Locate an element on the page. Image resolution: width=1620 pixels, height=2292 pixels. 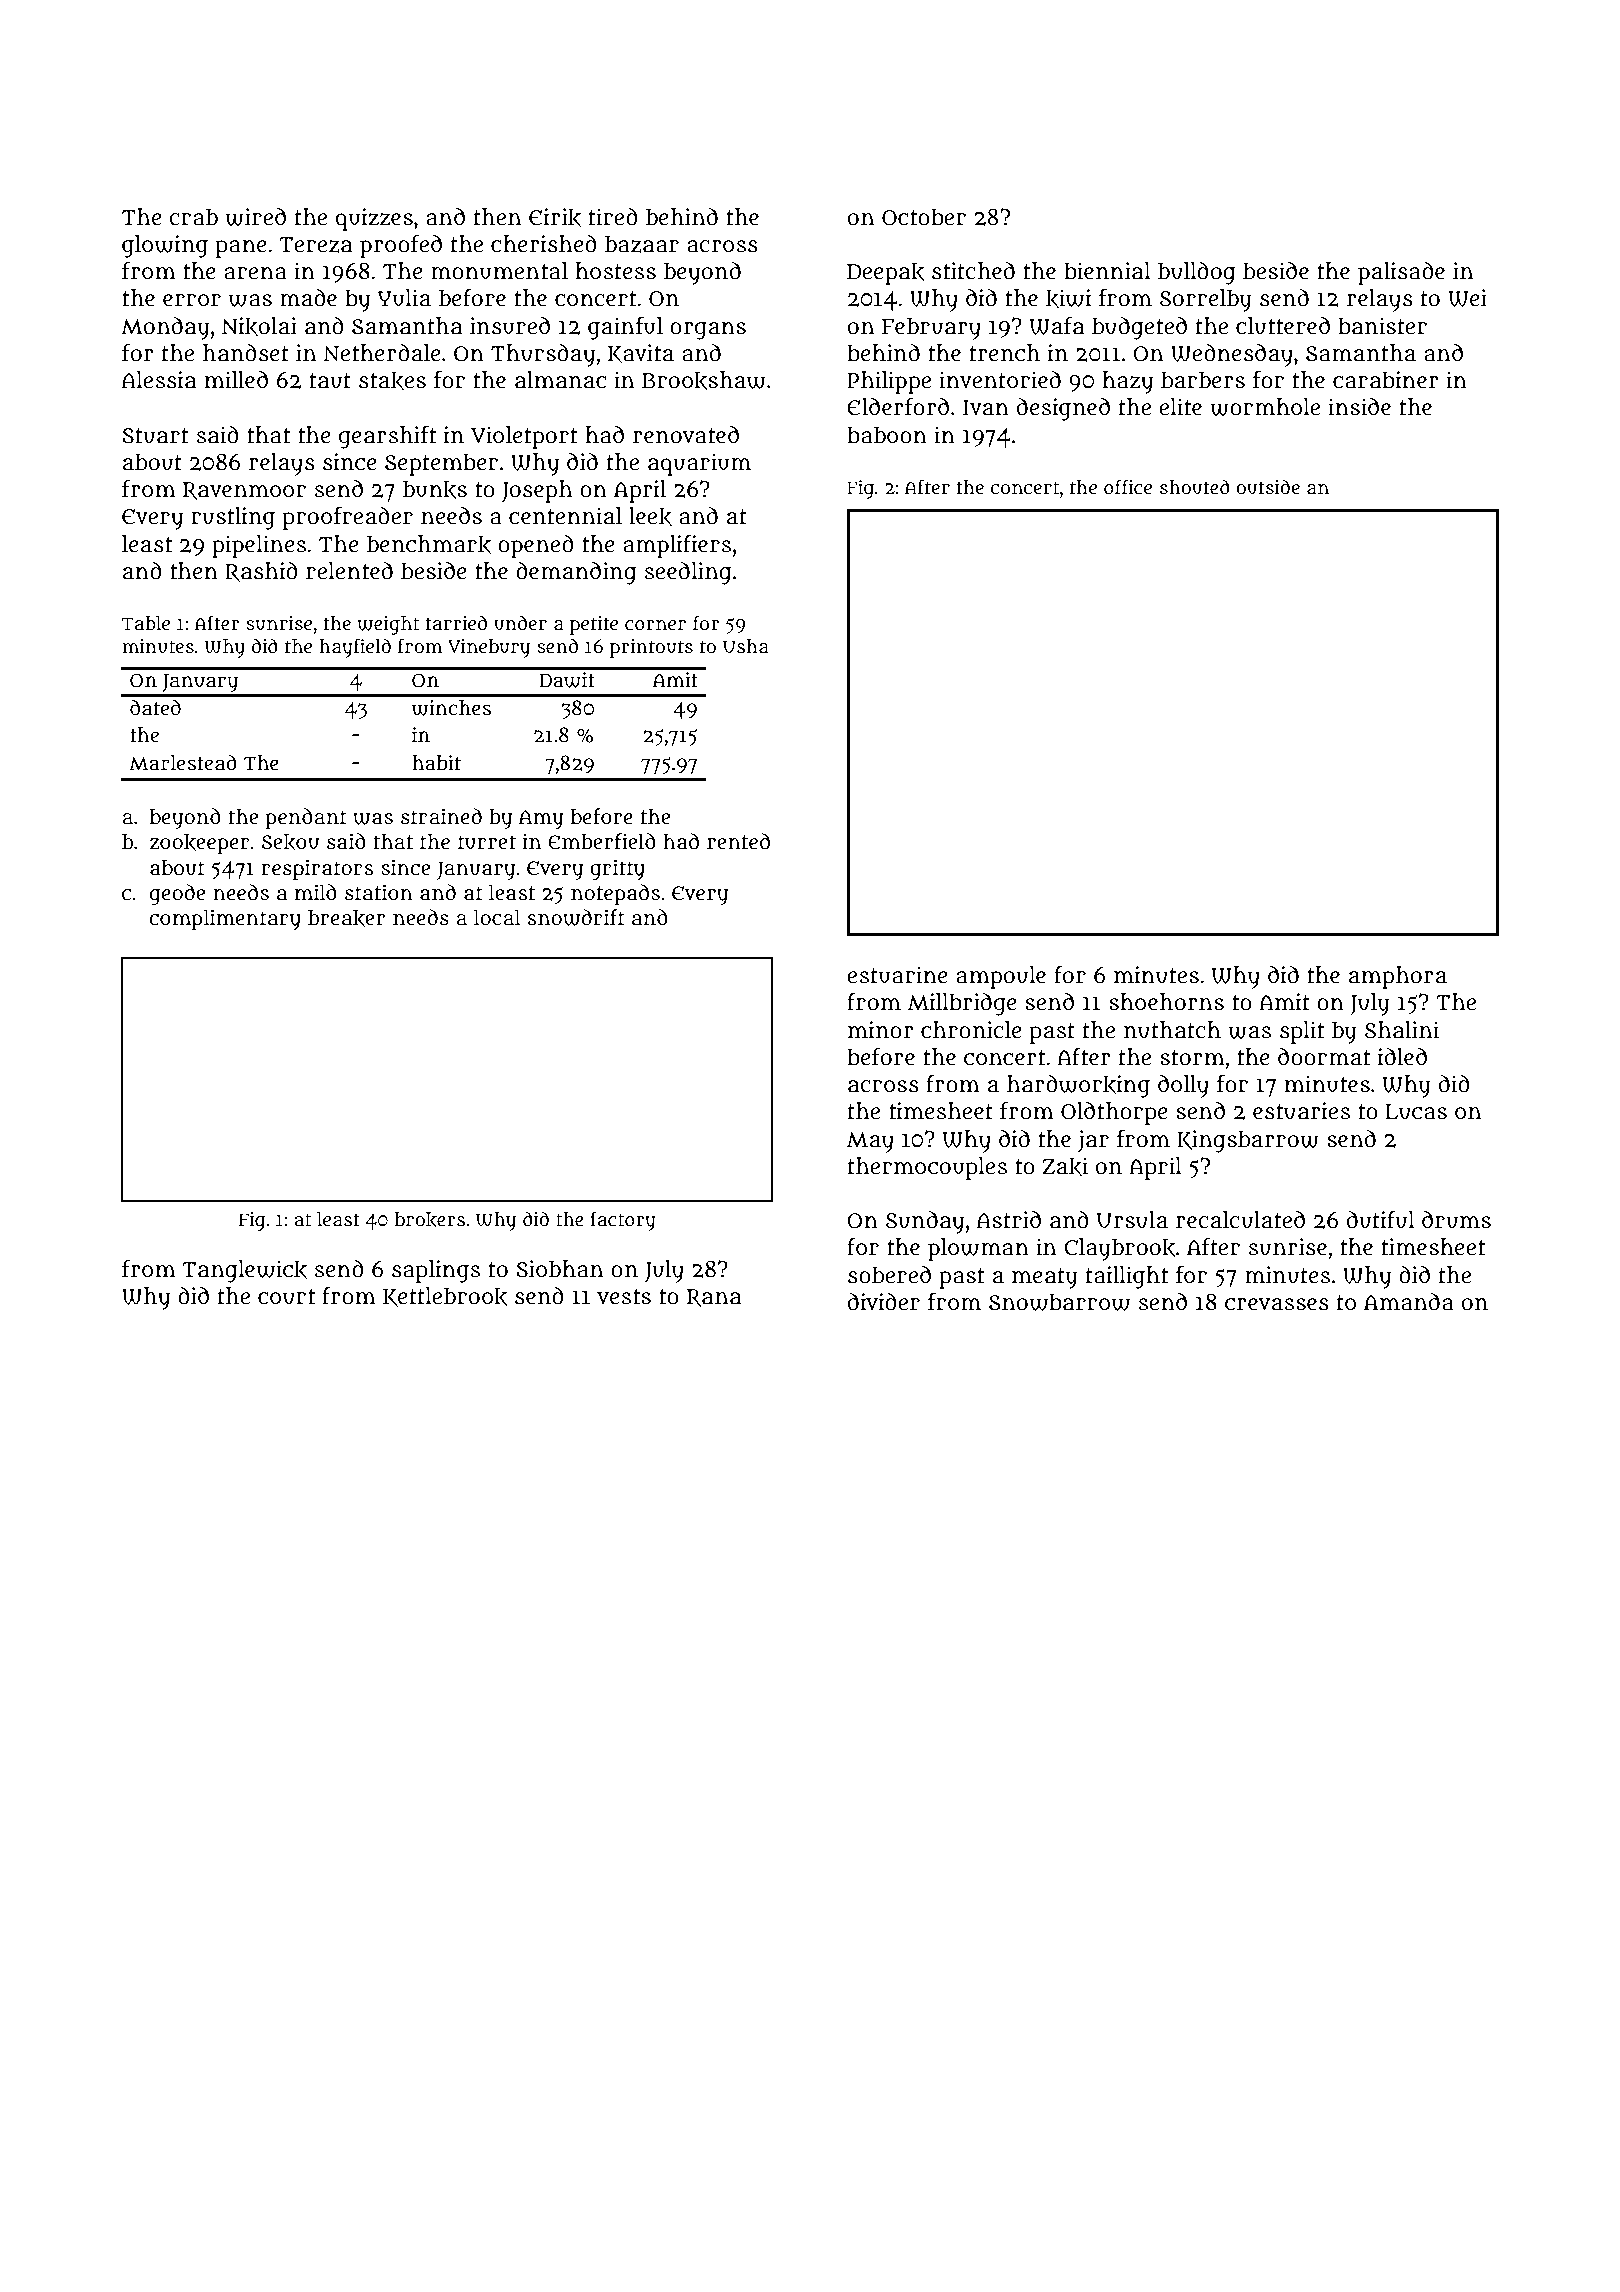
Joseph is located at coordinates (537, 491).
